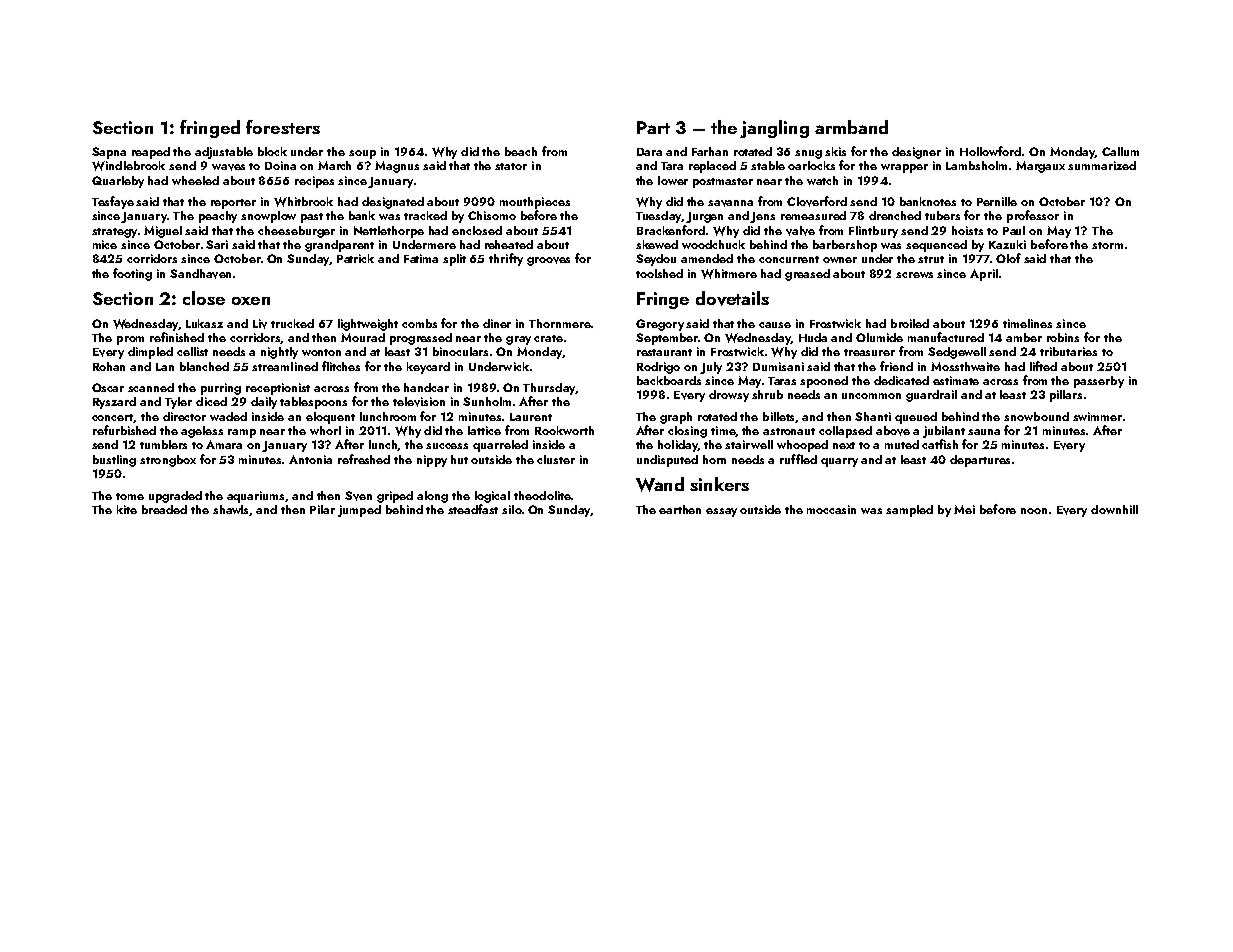 The height and width of the image is (952, 1233). Describe the element at coordinates (272, 151) in the image. I see `block` at that location.
